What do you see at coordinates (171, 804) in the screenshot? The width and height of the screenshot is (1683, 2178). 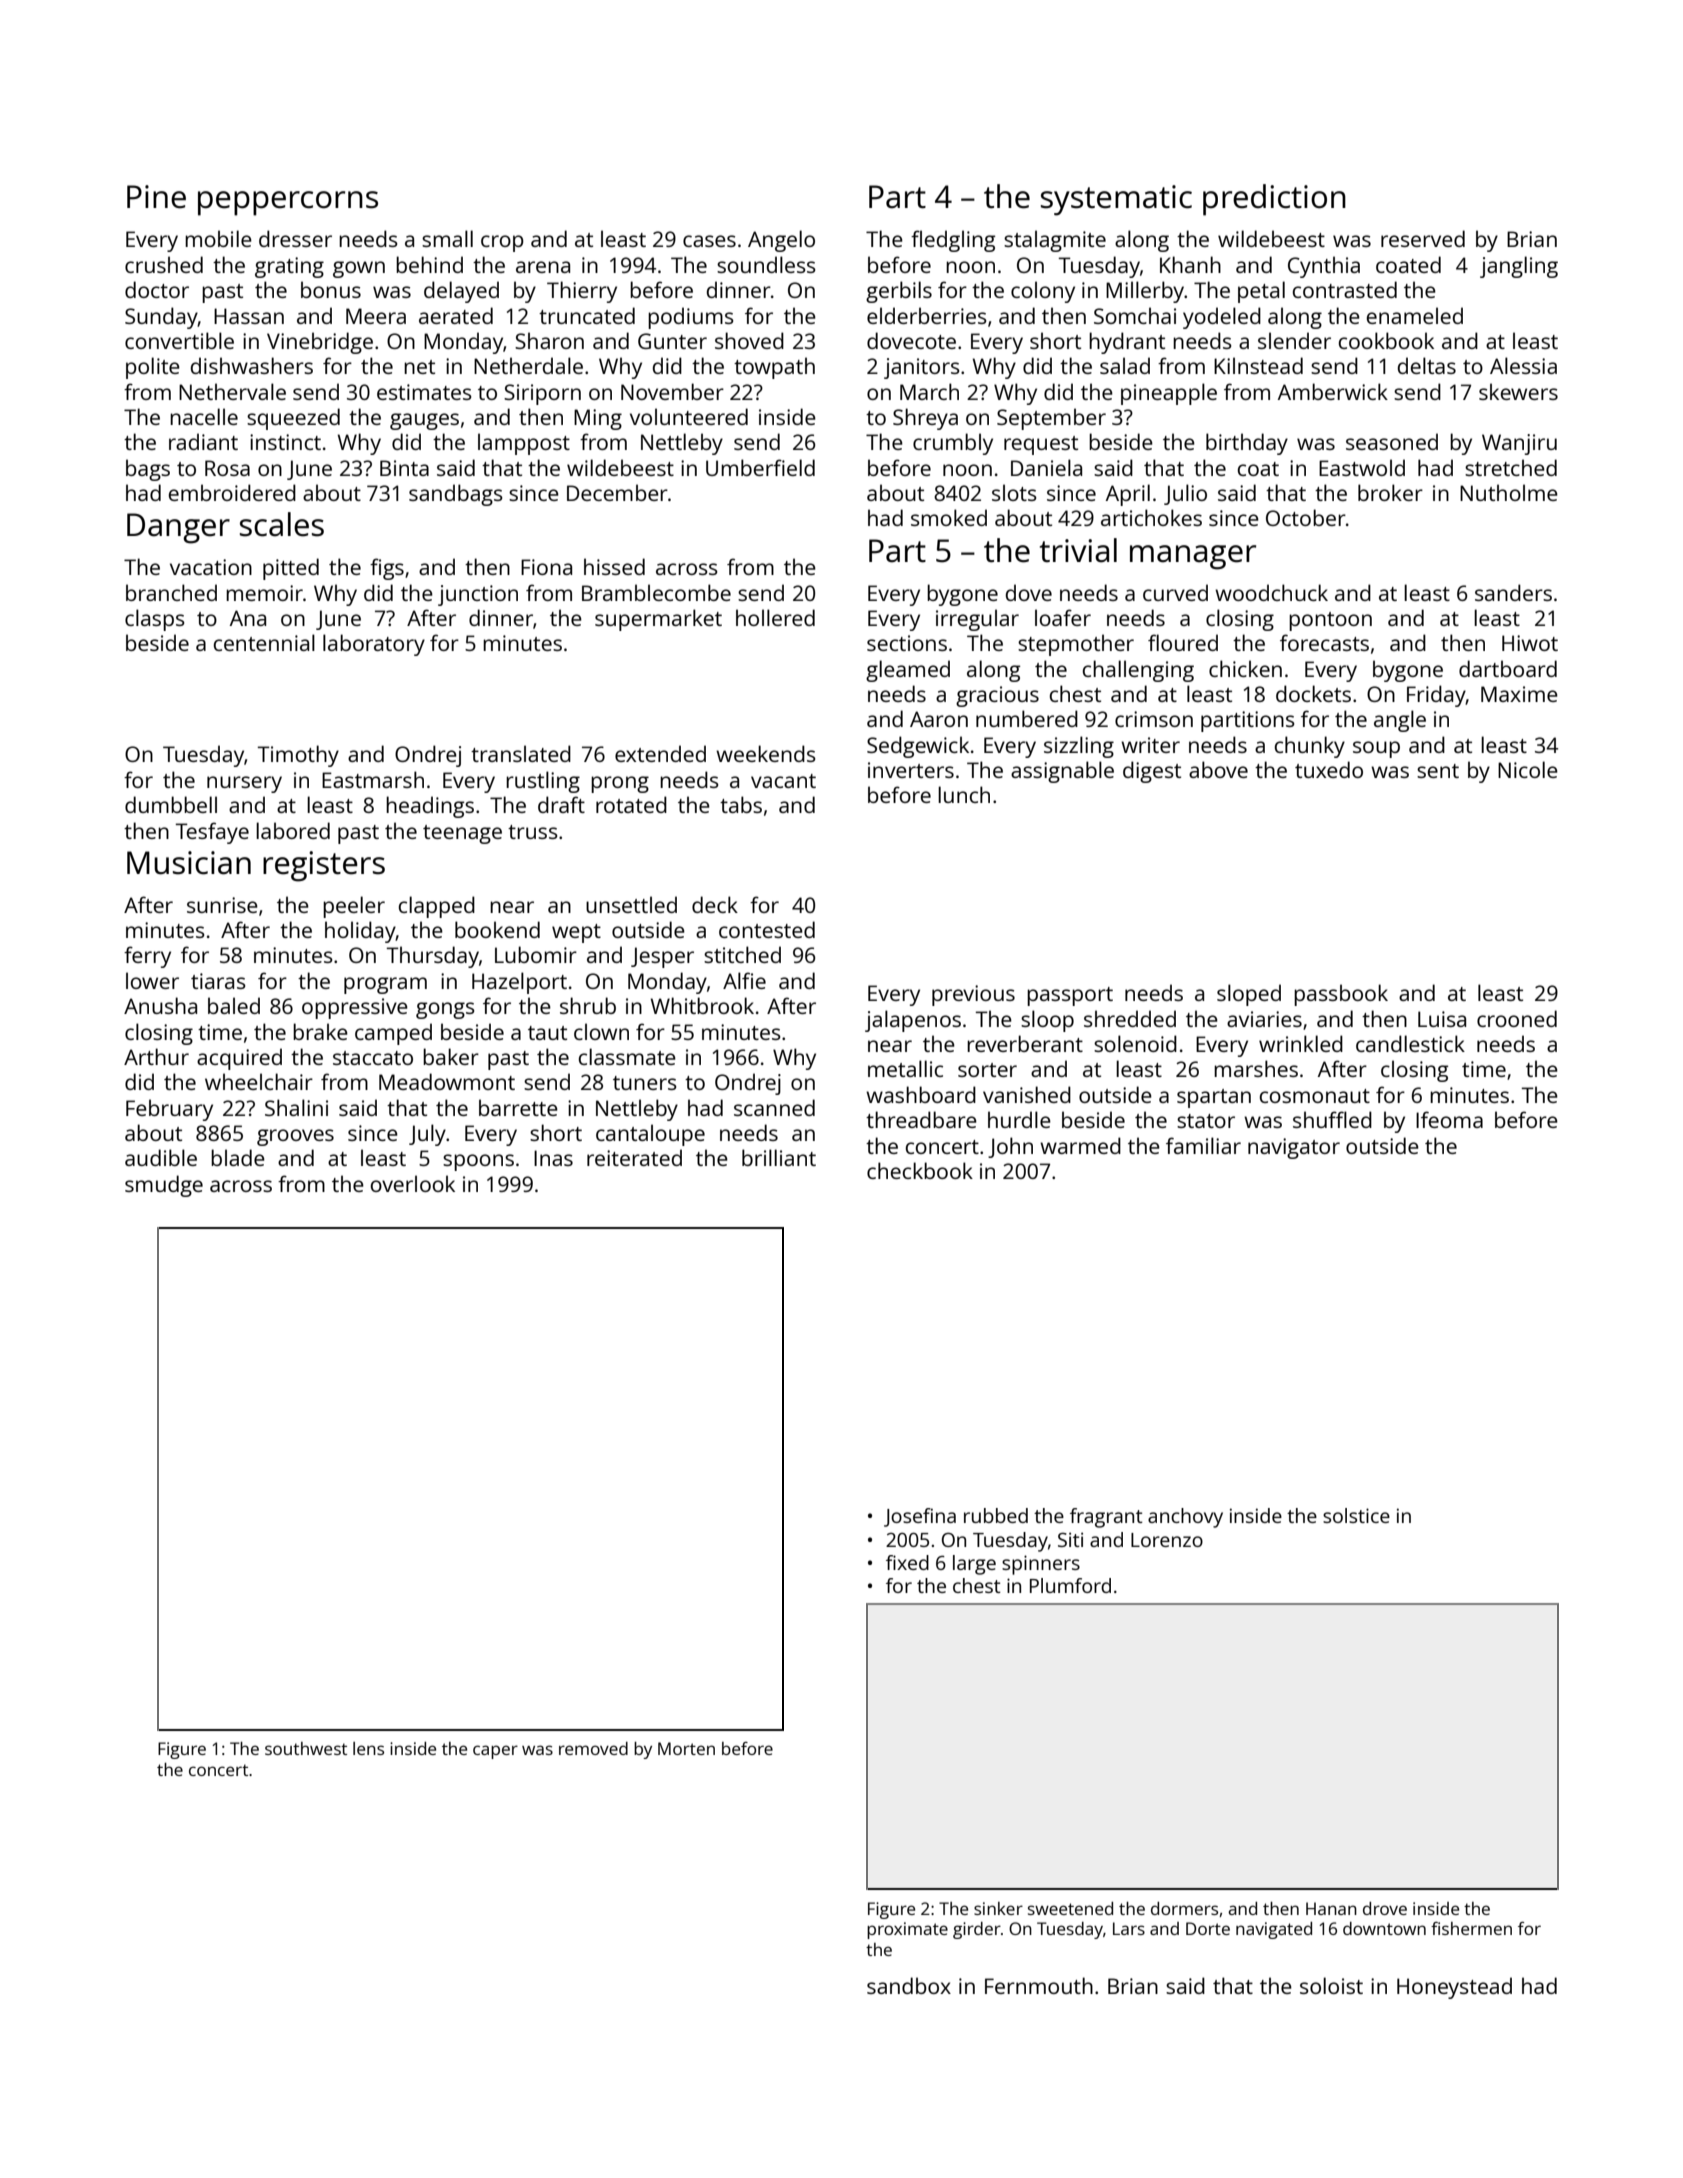 I see `dumbbell` at bounding box center [171, 804].
